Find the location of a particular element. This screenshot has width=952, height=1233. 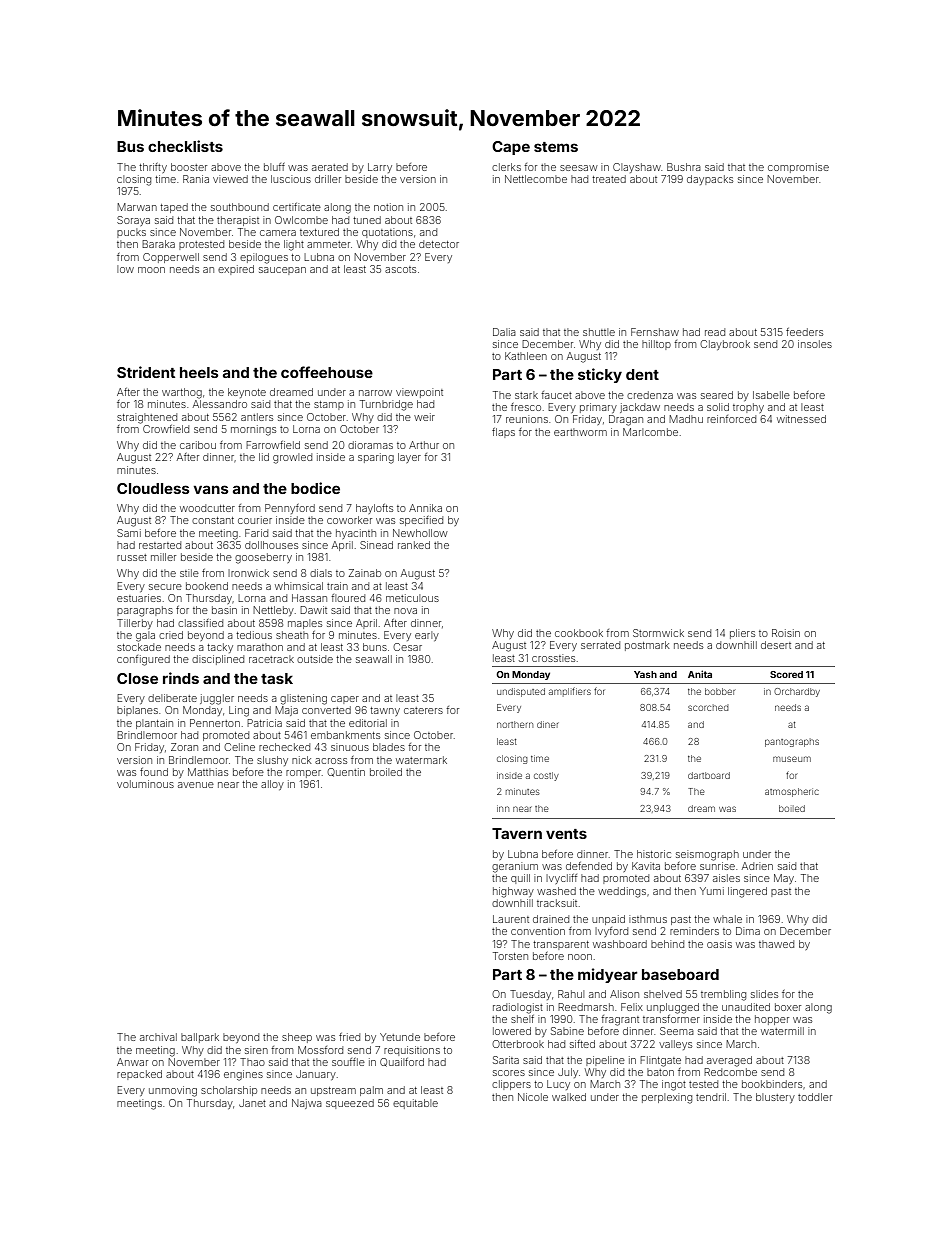

Najwa is located at coordinates (307, 1104).
